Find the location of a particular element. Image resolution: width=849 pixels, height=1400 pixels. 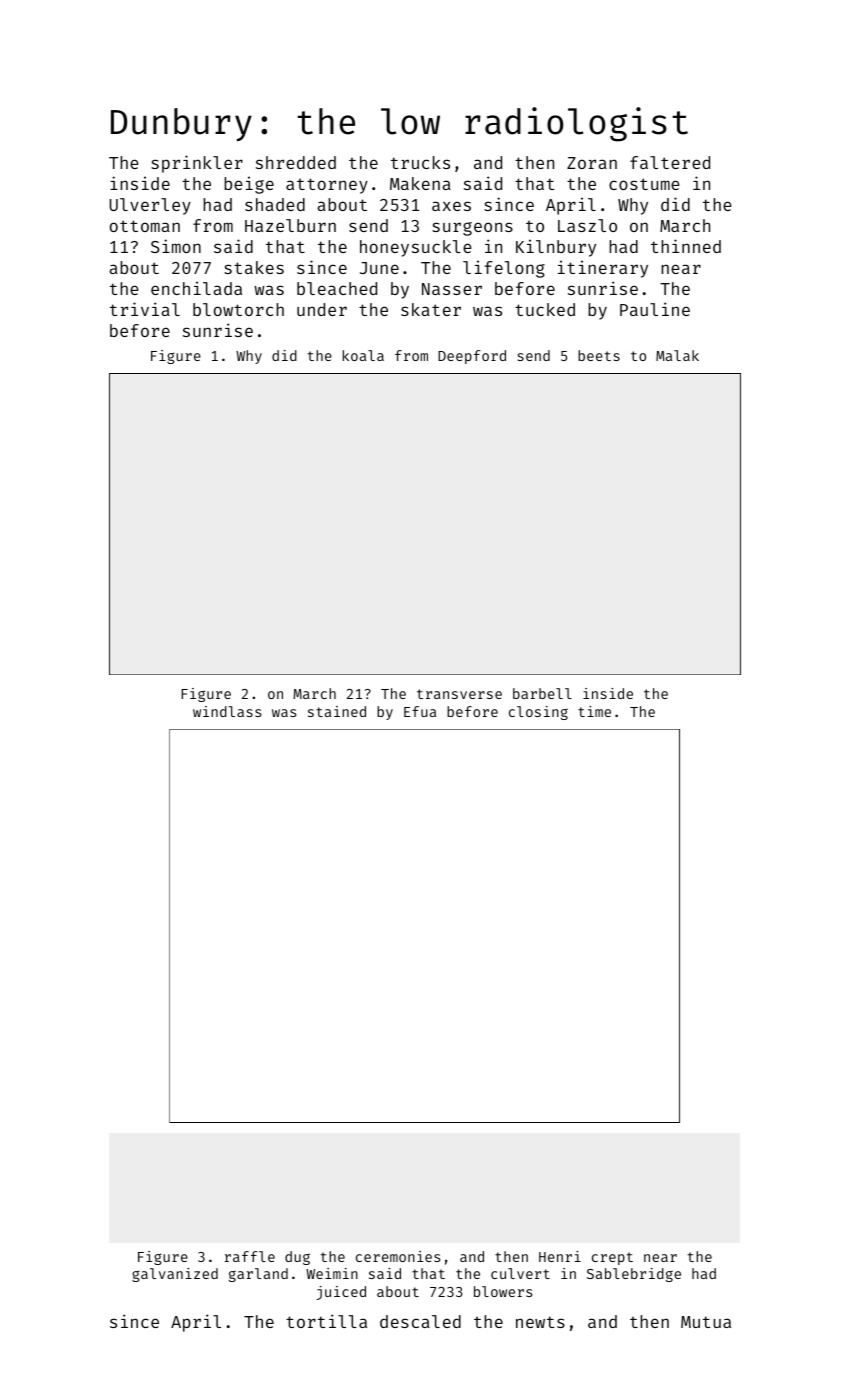

Henri is located at coordinates (560, 1256).
